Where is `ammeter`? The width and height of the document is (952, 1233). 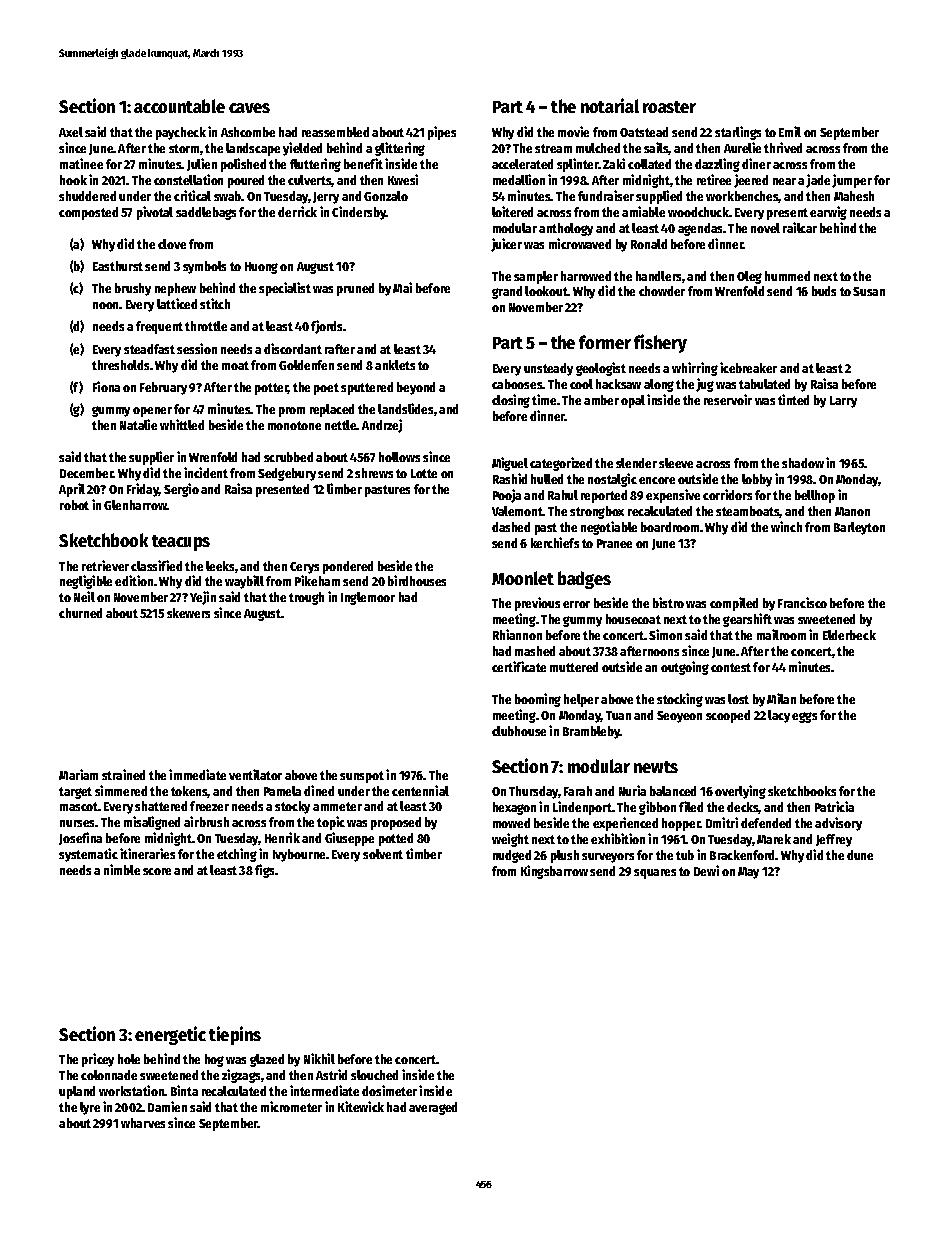
ammeter is located at coordinates (337, 806).
